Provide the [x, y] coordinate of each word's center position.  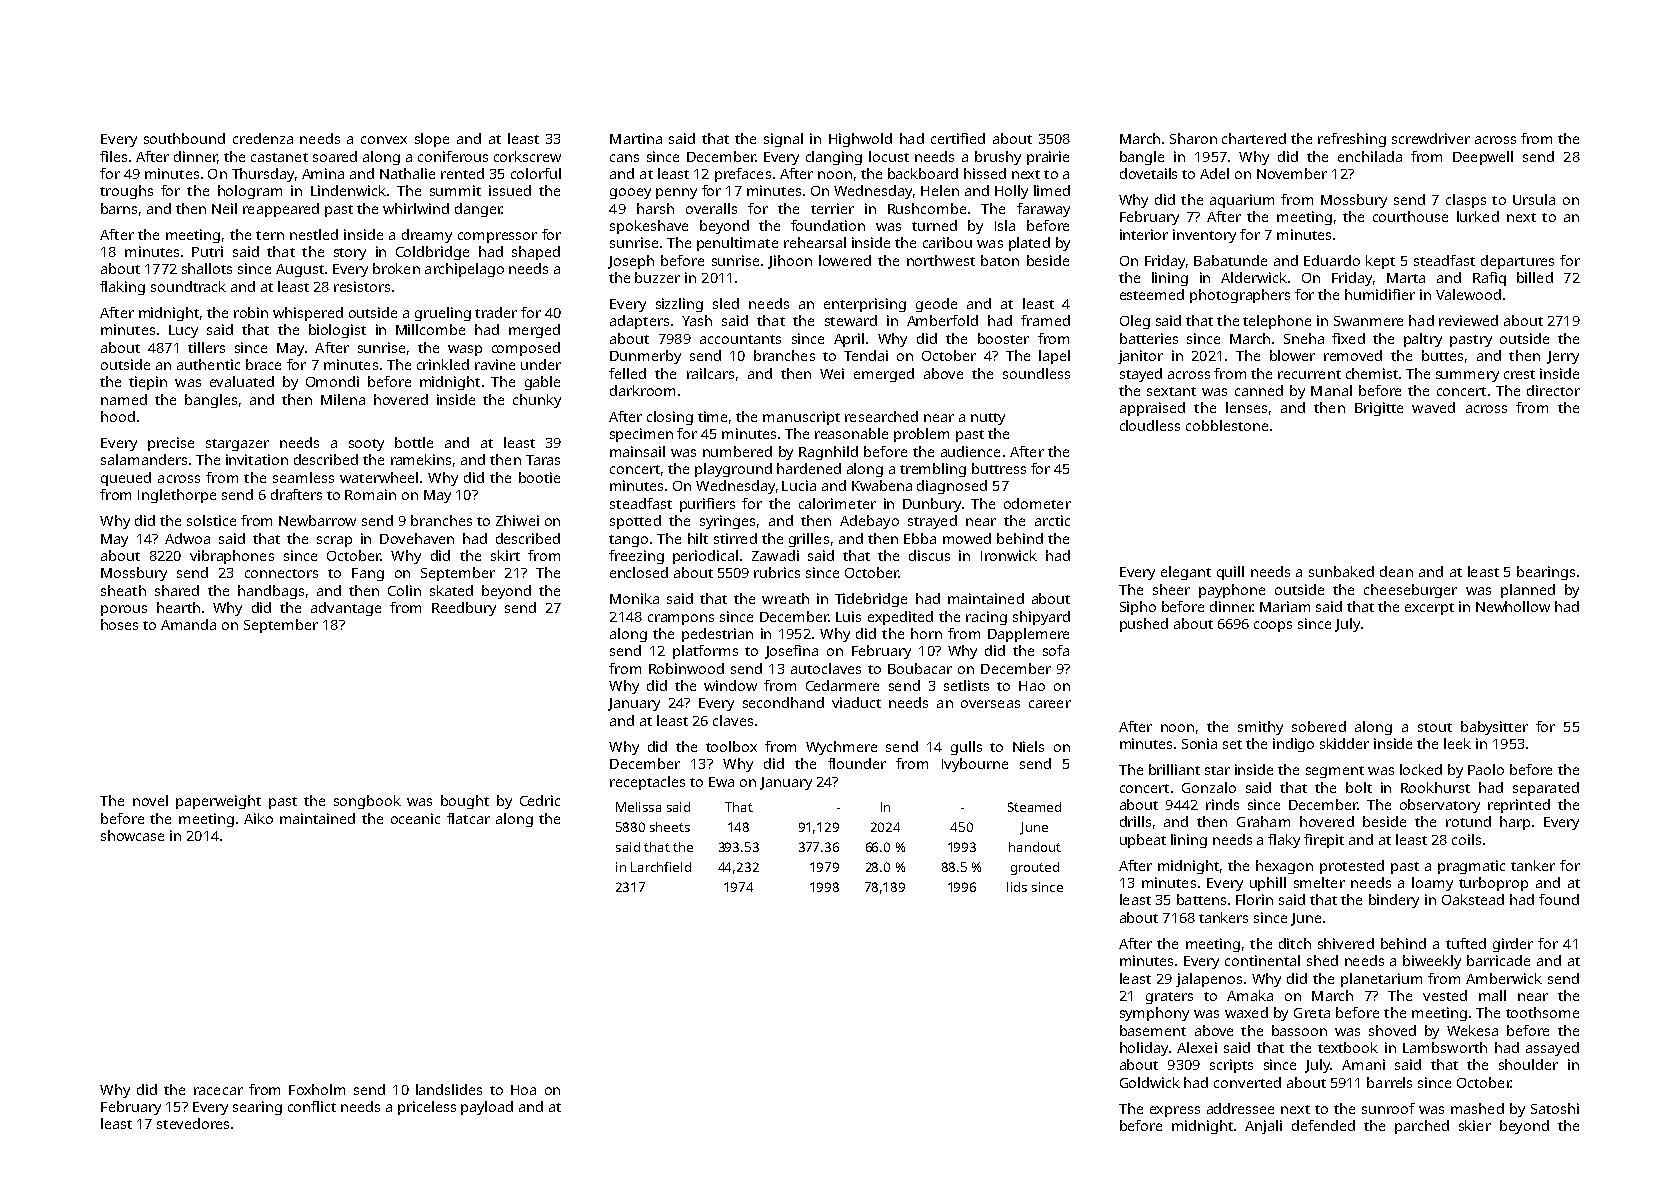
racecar [218, 1091]
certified [958, 138]
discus [929, 555]
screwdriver [1431, 138]
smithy [1260, 728]
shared [177, 590]
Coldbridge [432, 253]
